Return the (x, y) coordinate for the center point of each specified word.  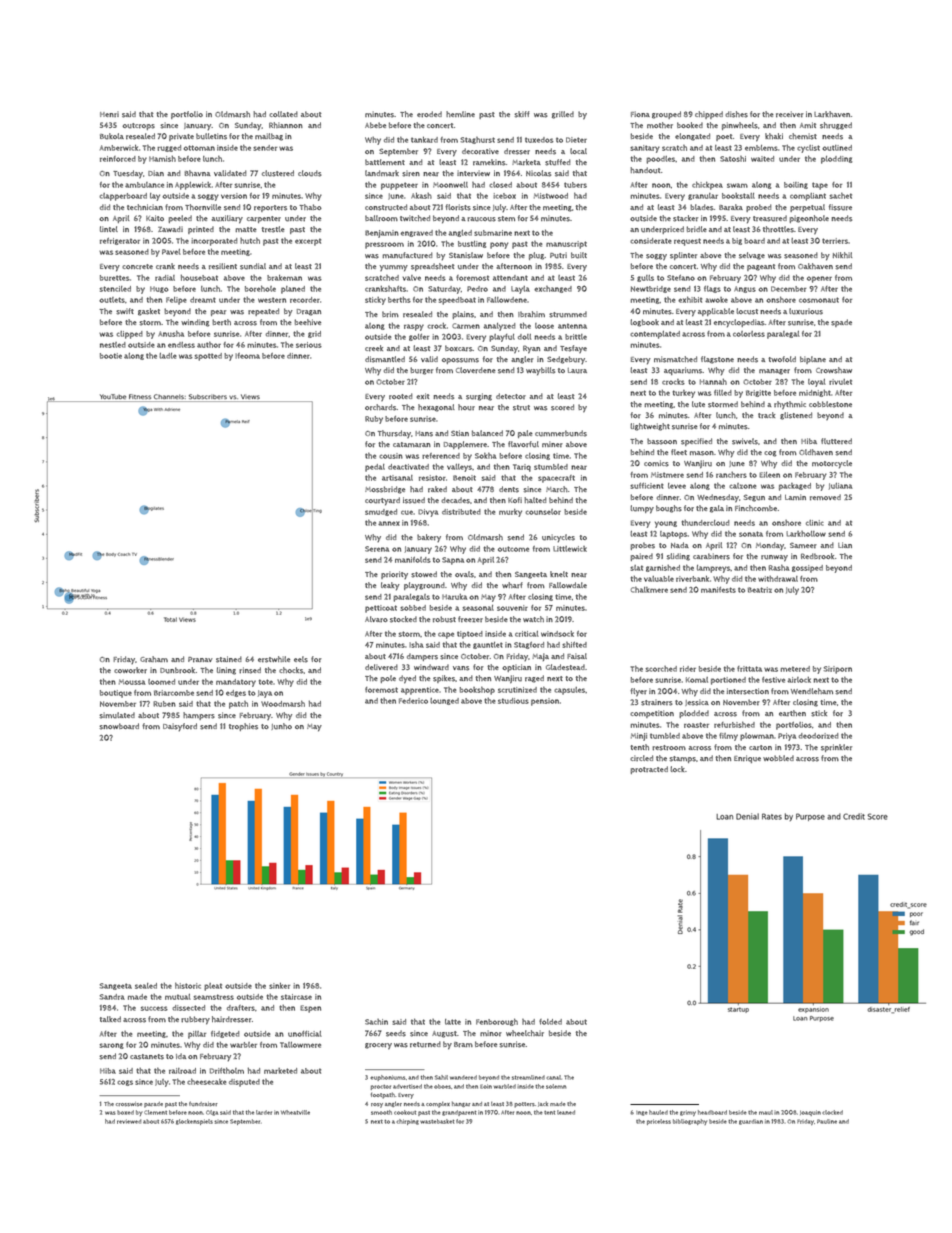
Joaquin (810, 1113)
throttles (778, 229)
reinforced (118, 159)
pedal (375, 468)
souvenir (512, 608)
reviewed (129, 1121)
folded (550, 1022)
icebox (504, 196)
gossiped (807, 569)
